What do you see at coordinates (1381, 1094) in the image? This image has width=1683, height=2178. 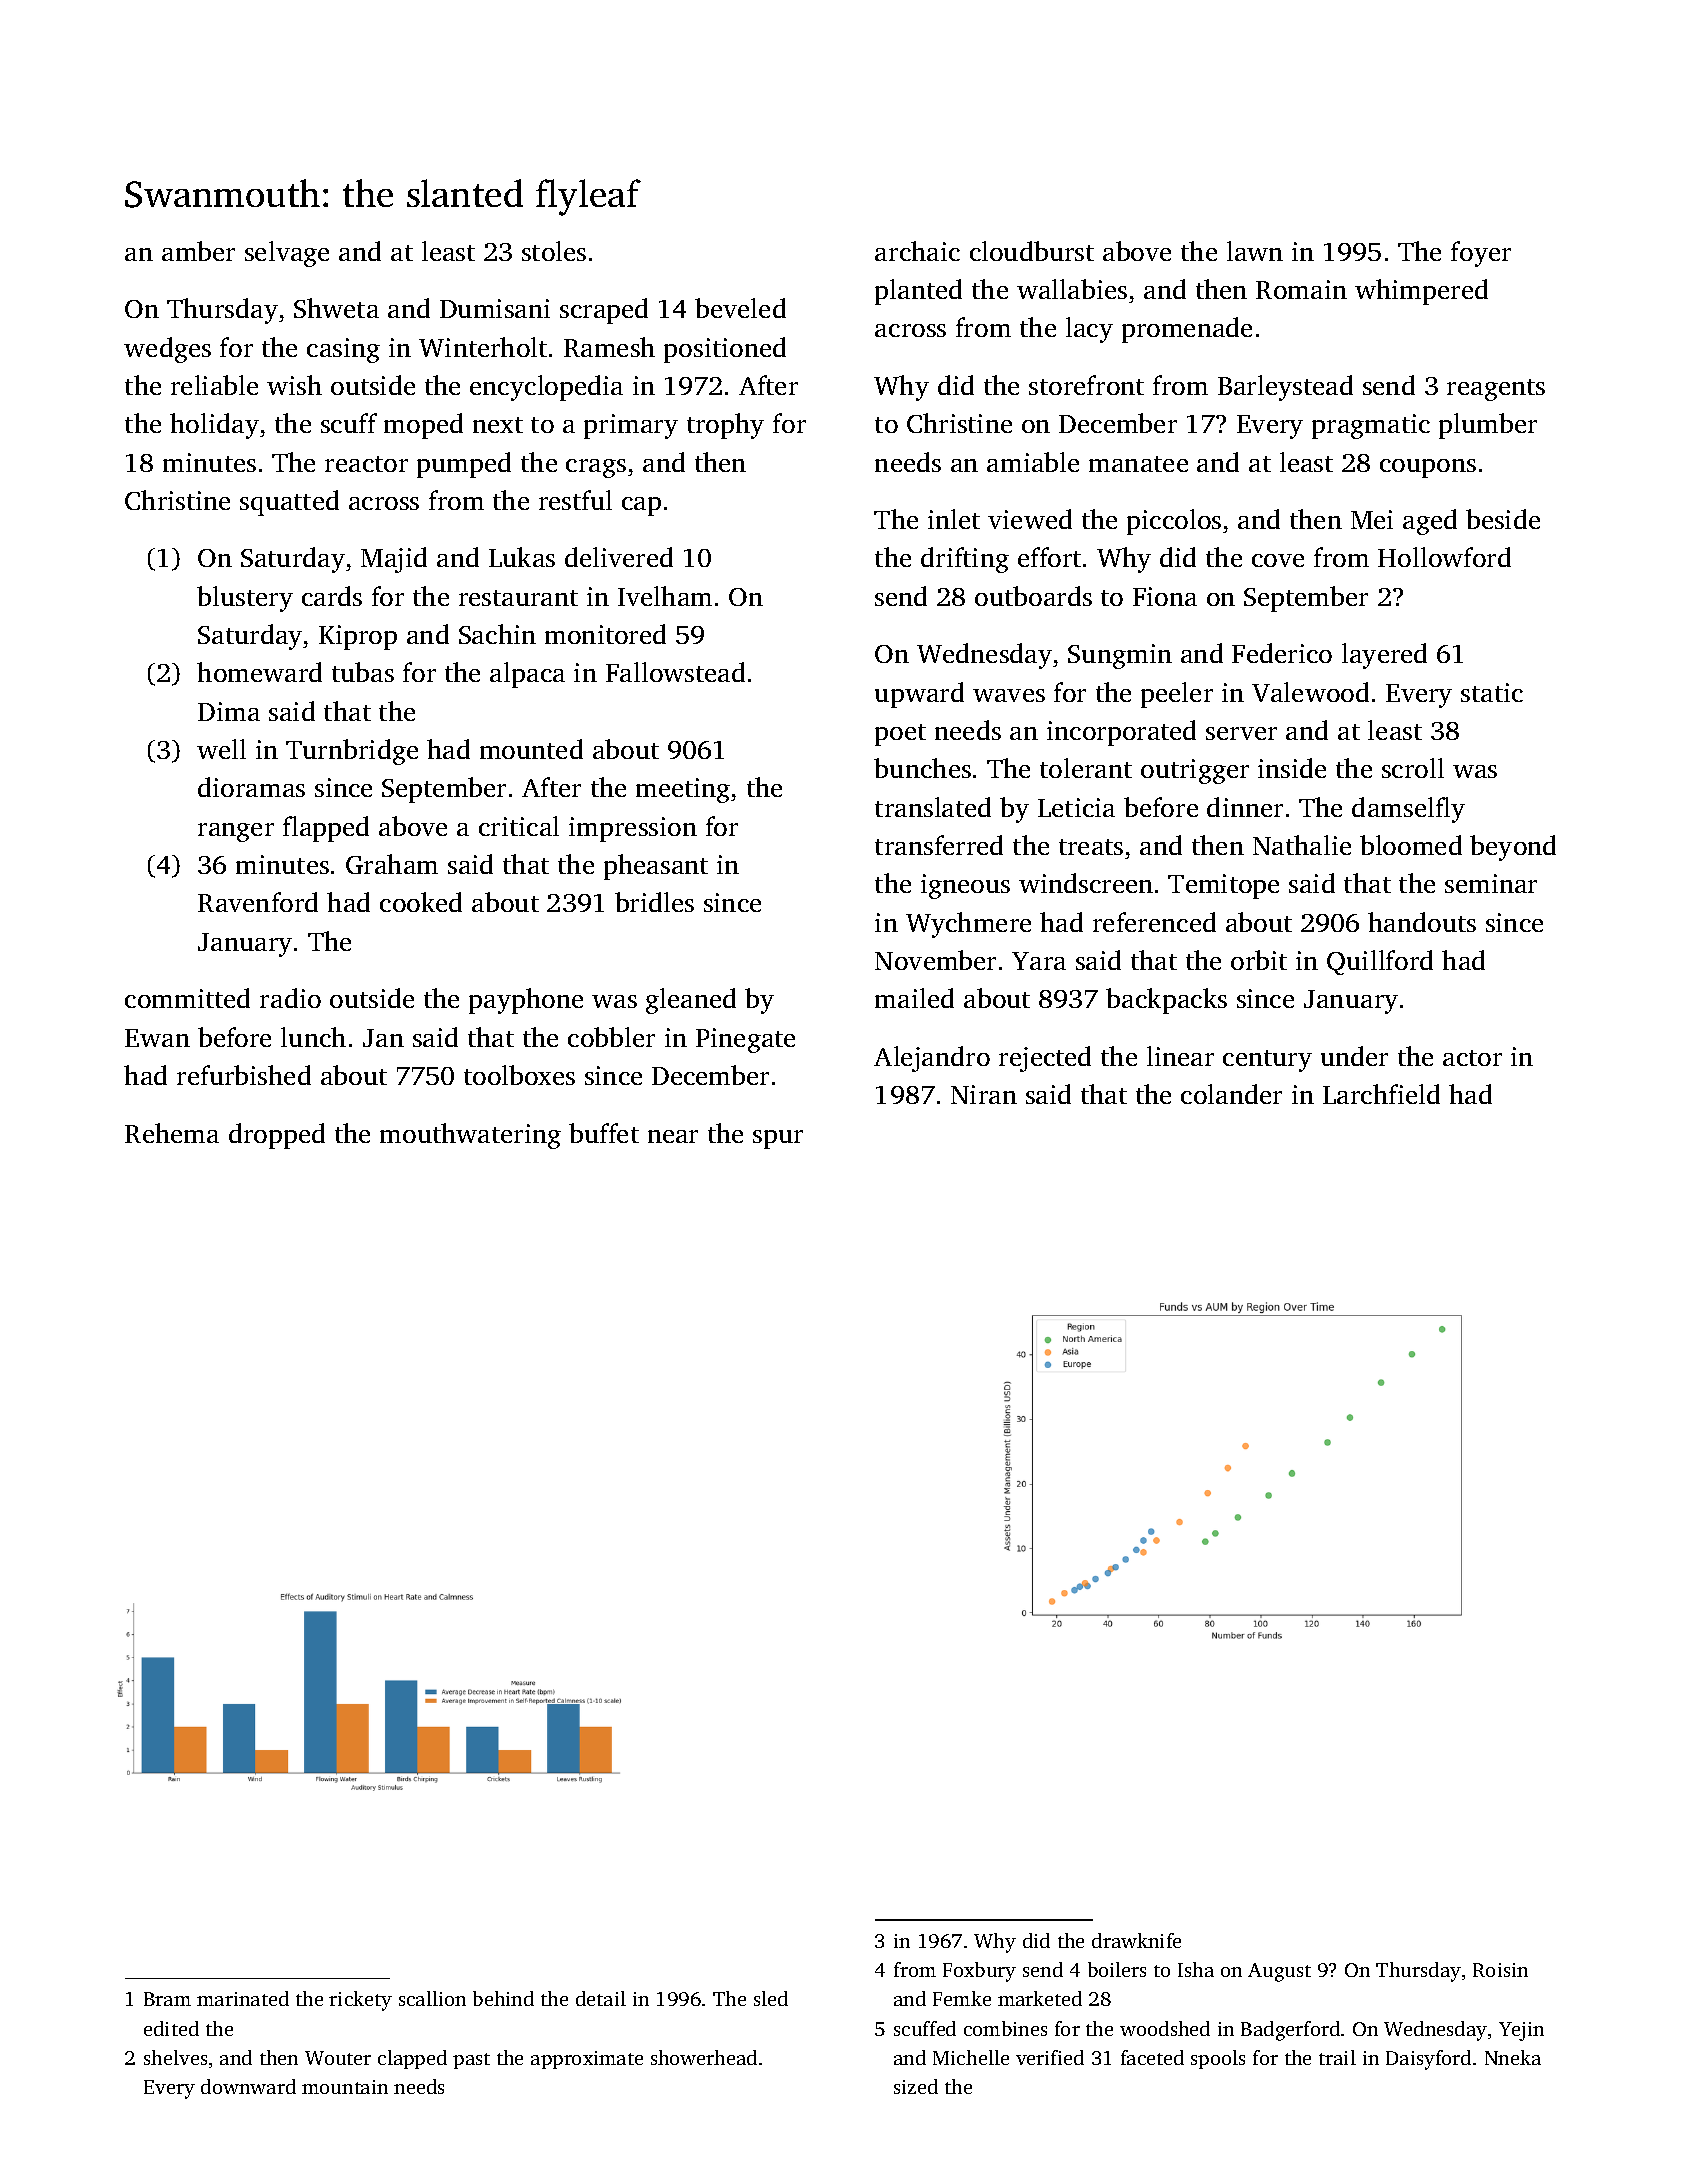 I see `Larchfield` at bounding box center [1381, 1094].
